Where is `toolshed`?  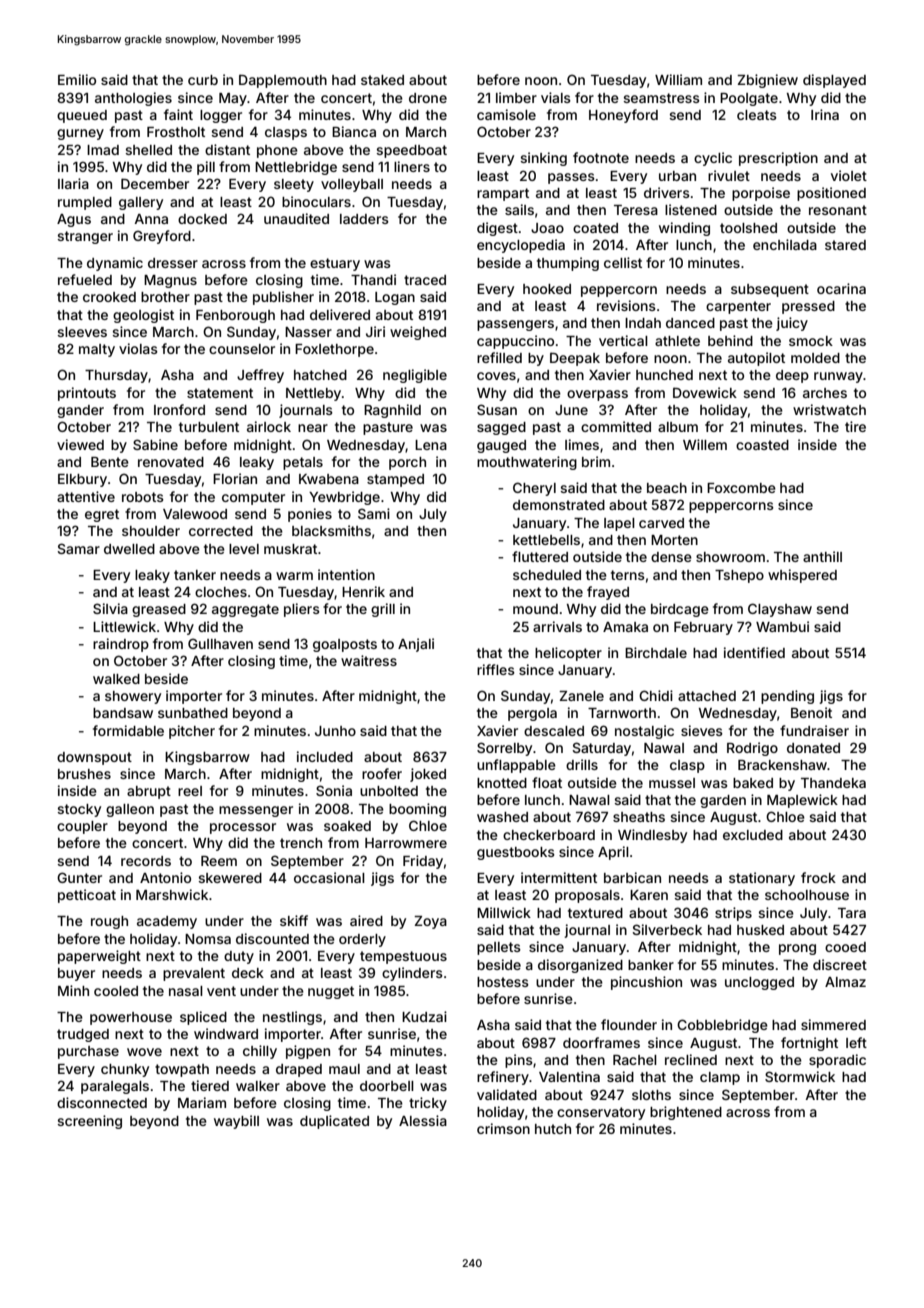
toolshed is located at coordinates (748, 228).
